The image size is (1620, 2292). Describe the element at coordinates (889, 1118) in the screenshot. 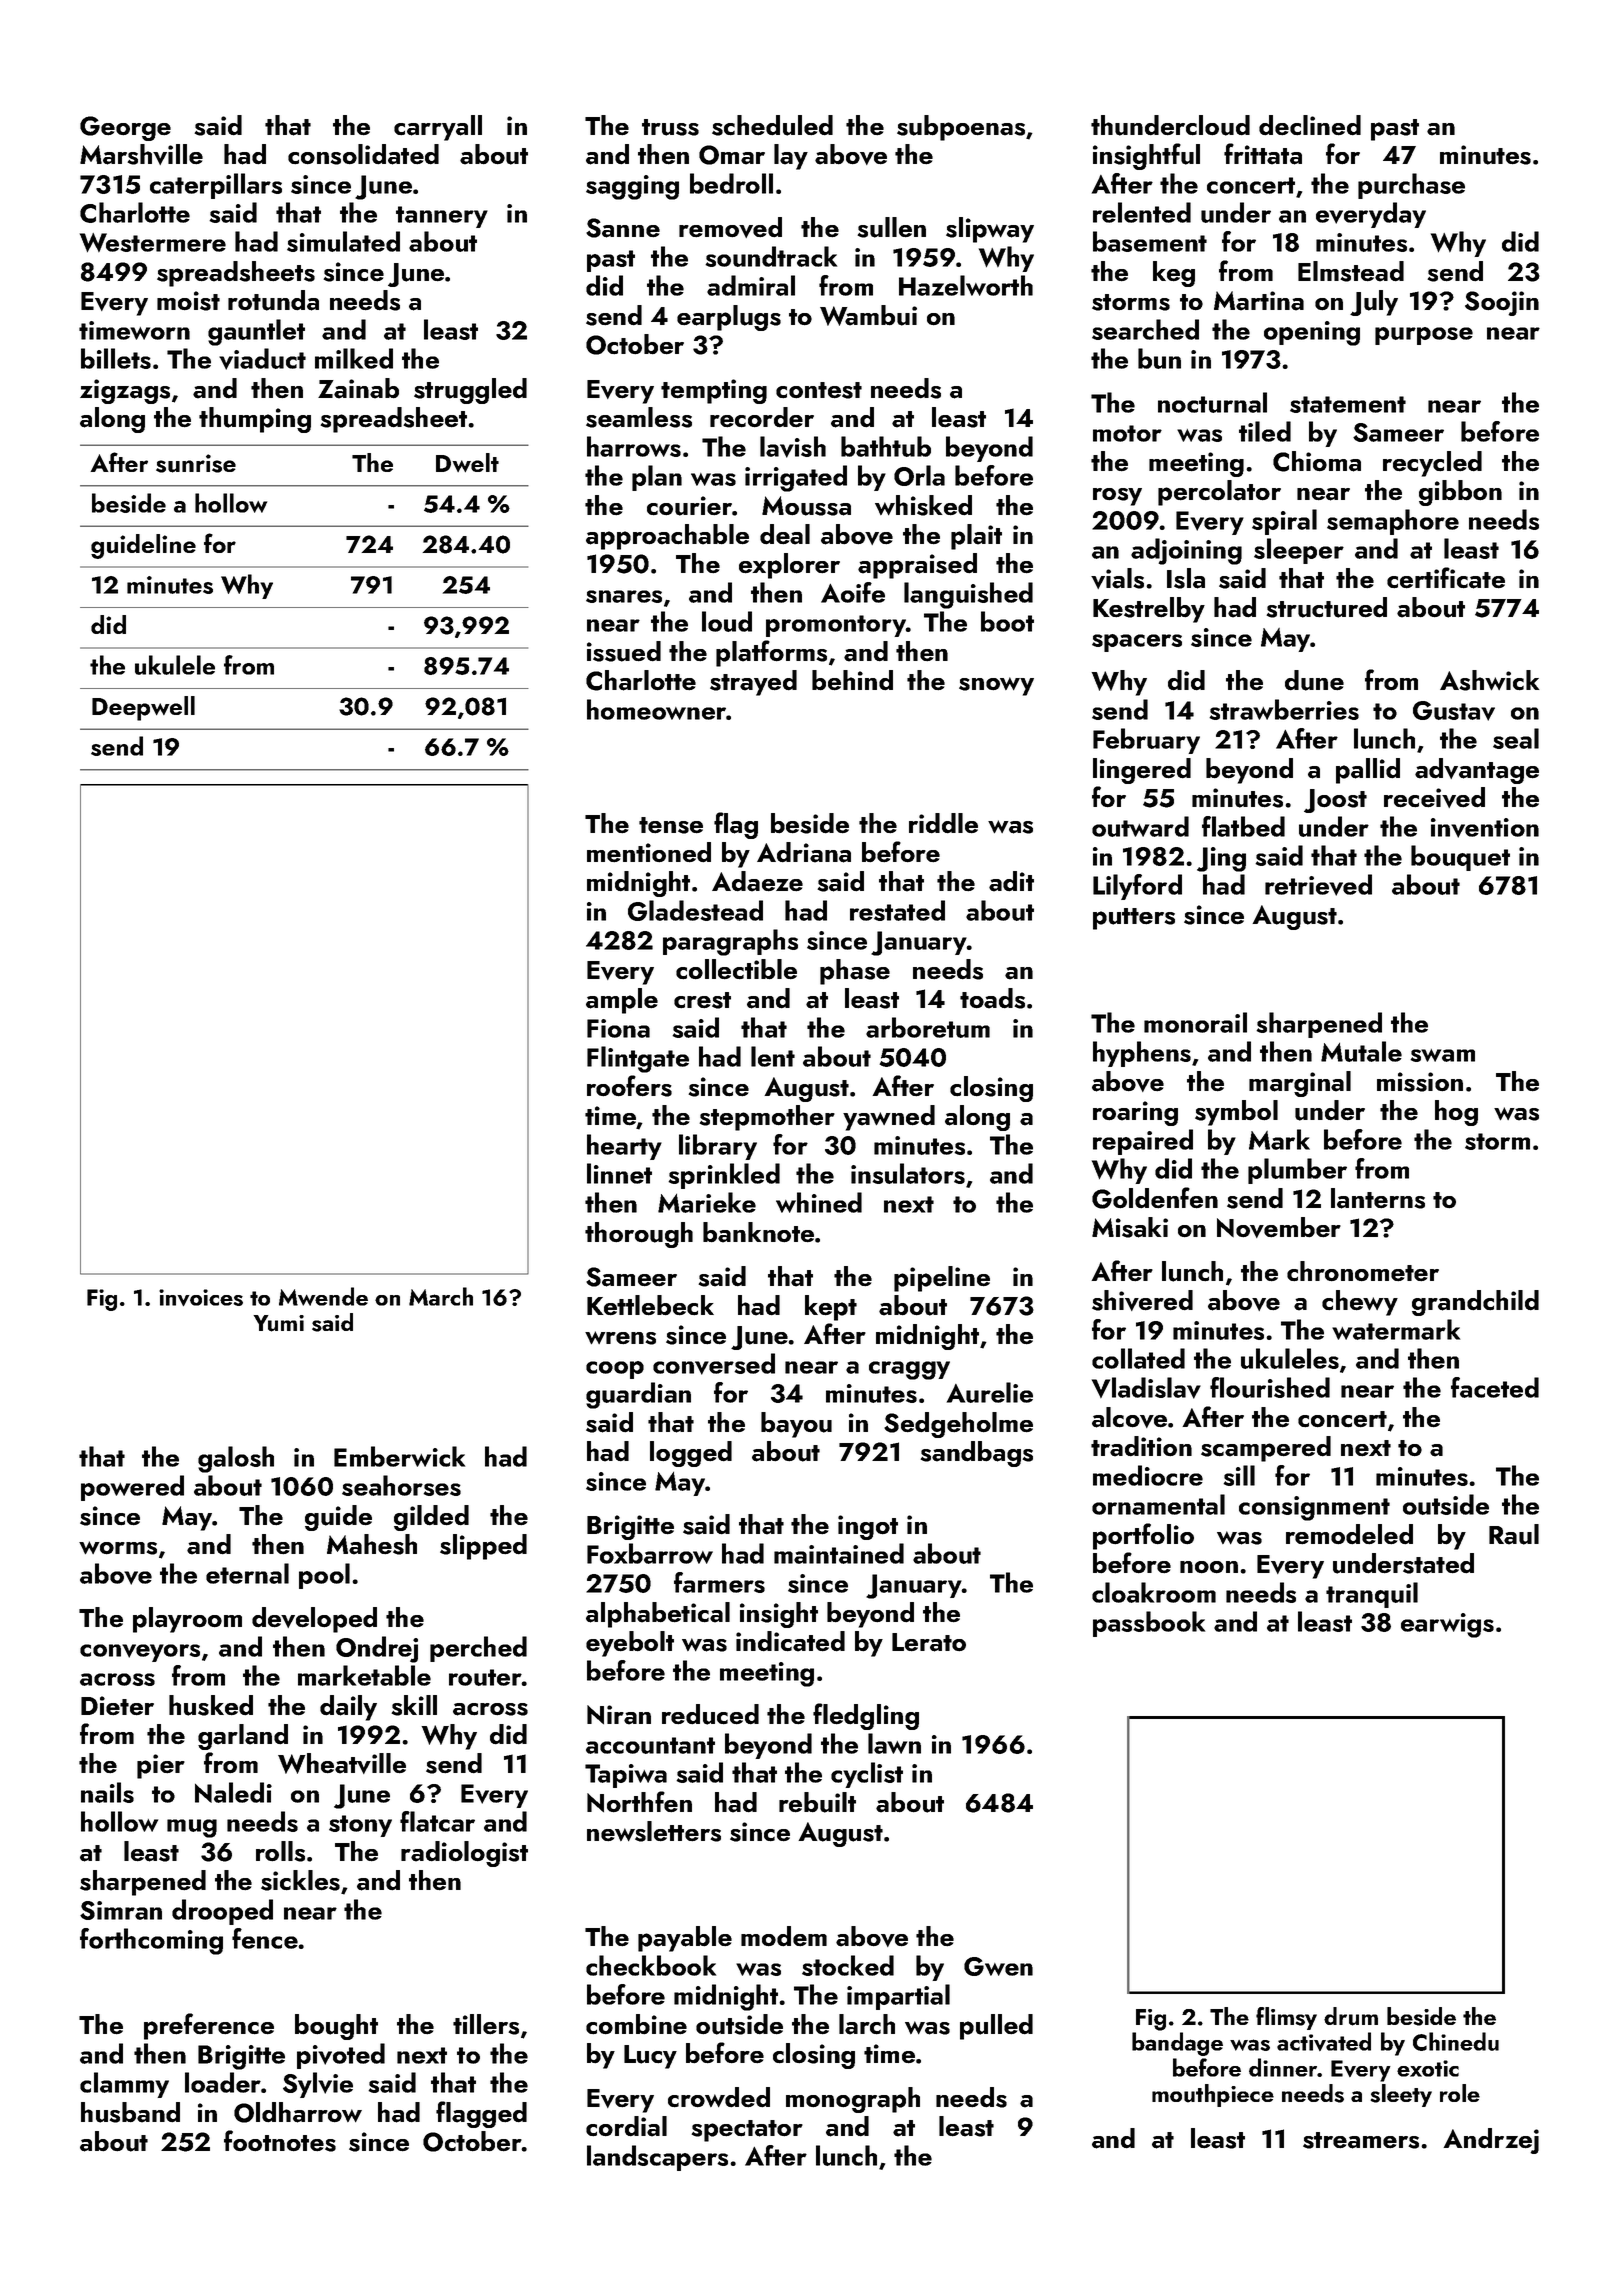

I see `yawned` at that location.
